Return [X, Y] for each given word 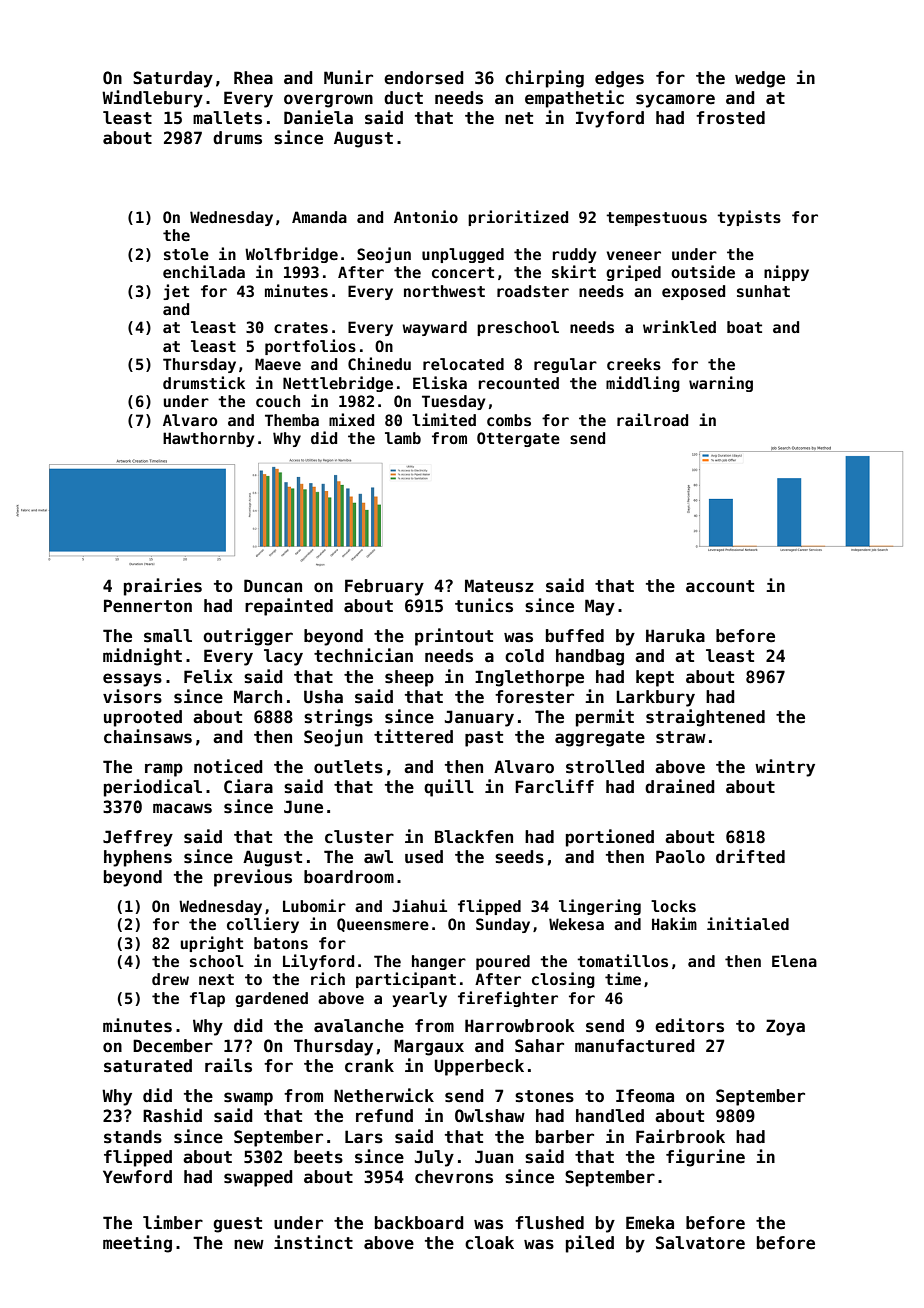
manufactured [635, 1046]
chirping [544, 79]
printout [454, 637]
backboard [419, 1223]
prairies [163, 587]
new [249, 1244]
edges [619, 79]
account [720, 586]
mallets [227, 118]
